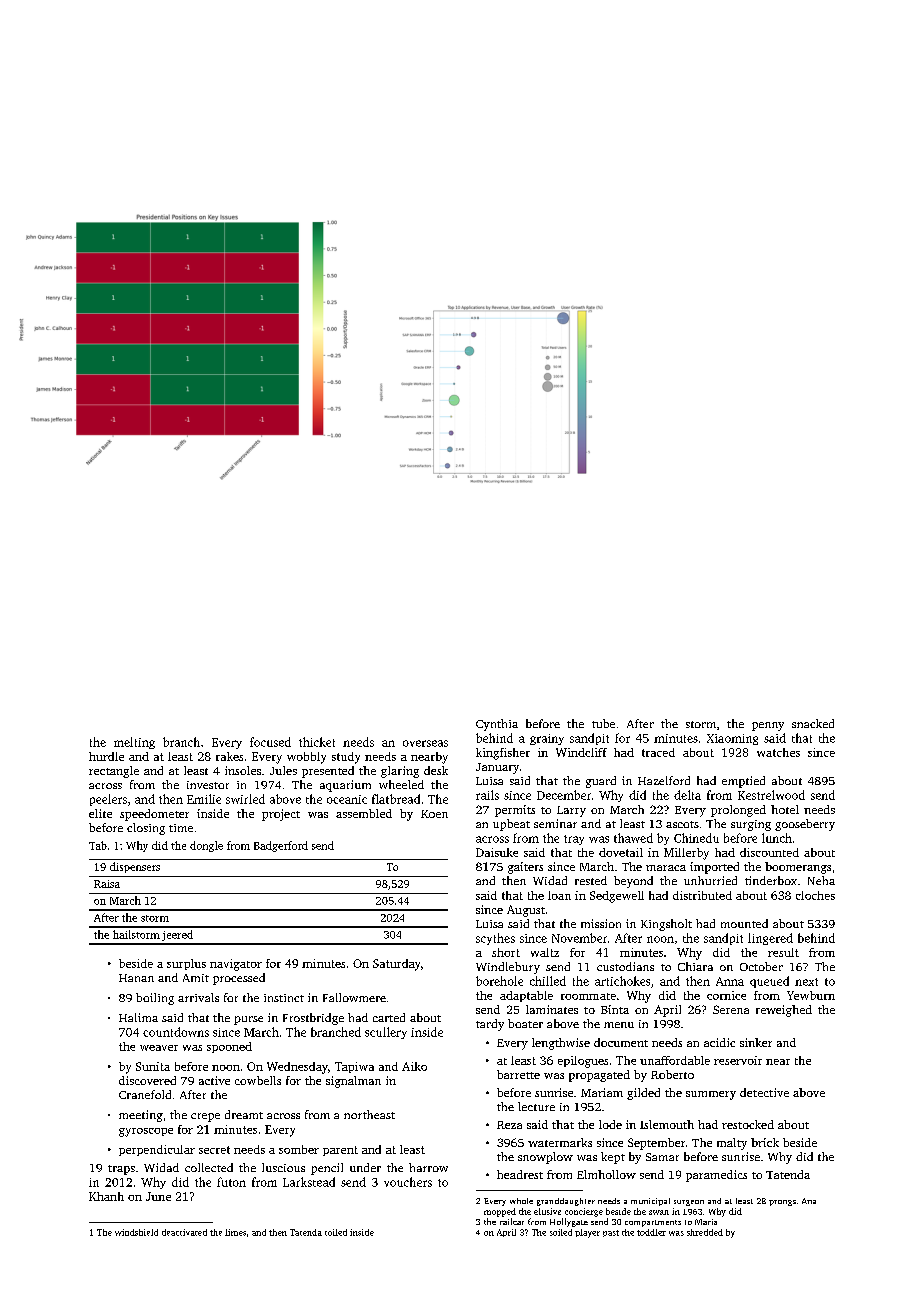  Describe the element at coordinates (317, 742) in the document. I see `thicket` at that location.
